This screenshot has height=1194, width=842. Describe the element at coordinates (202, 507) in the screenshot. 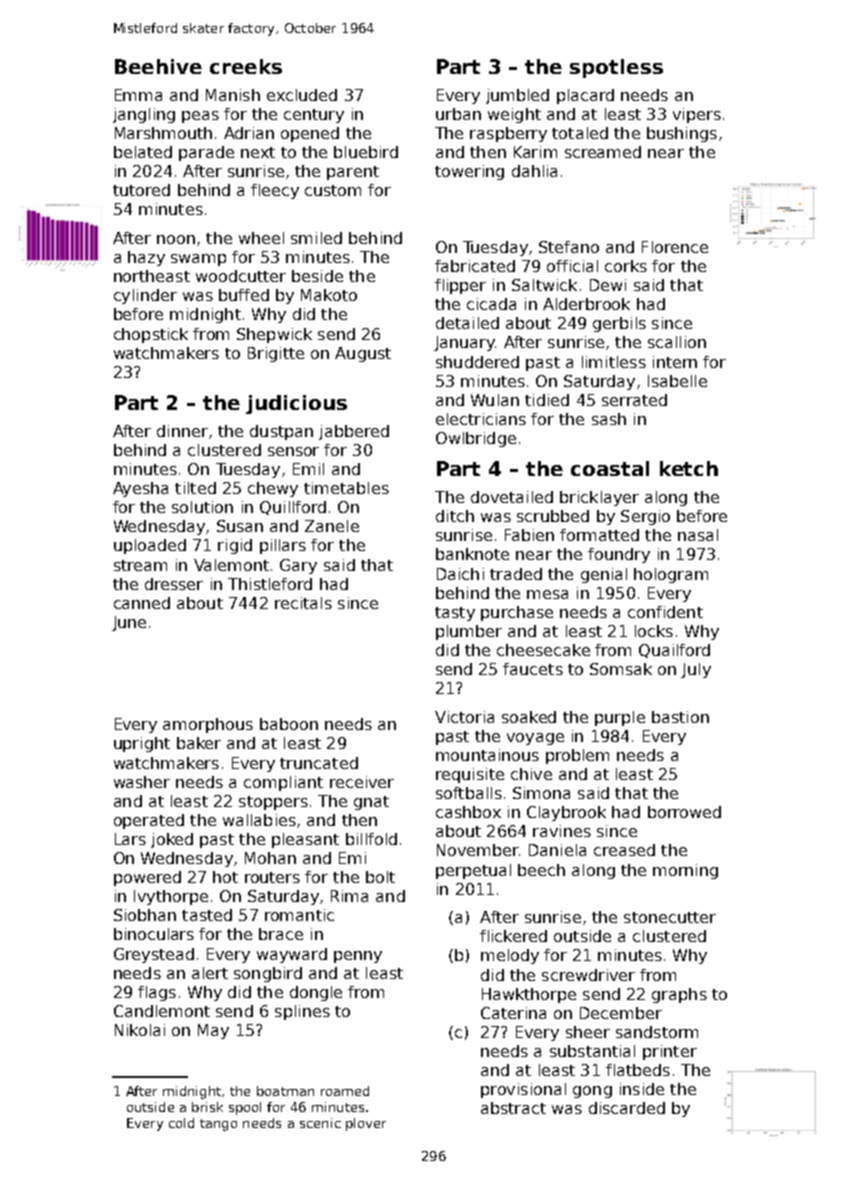

I see `solution` at that location.
